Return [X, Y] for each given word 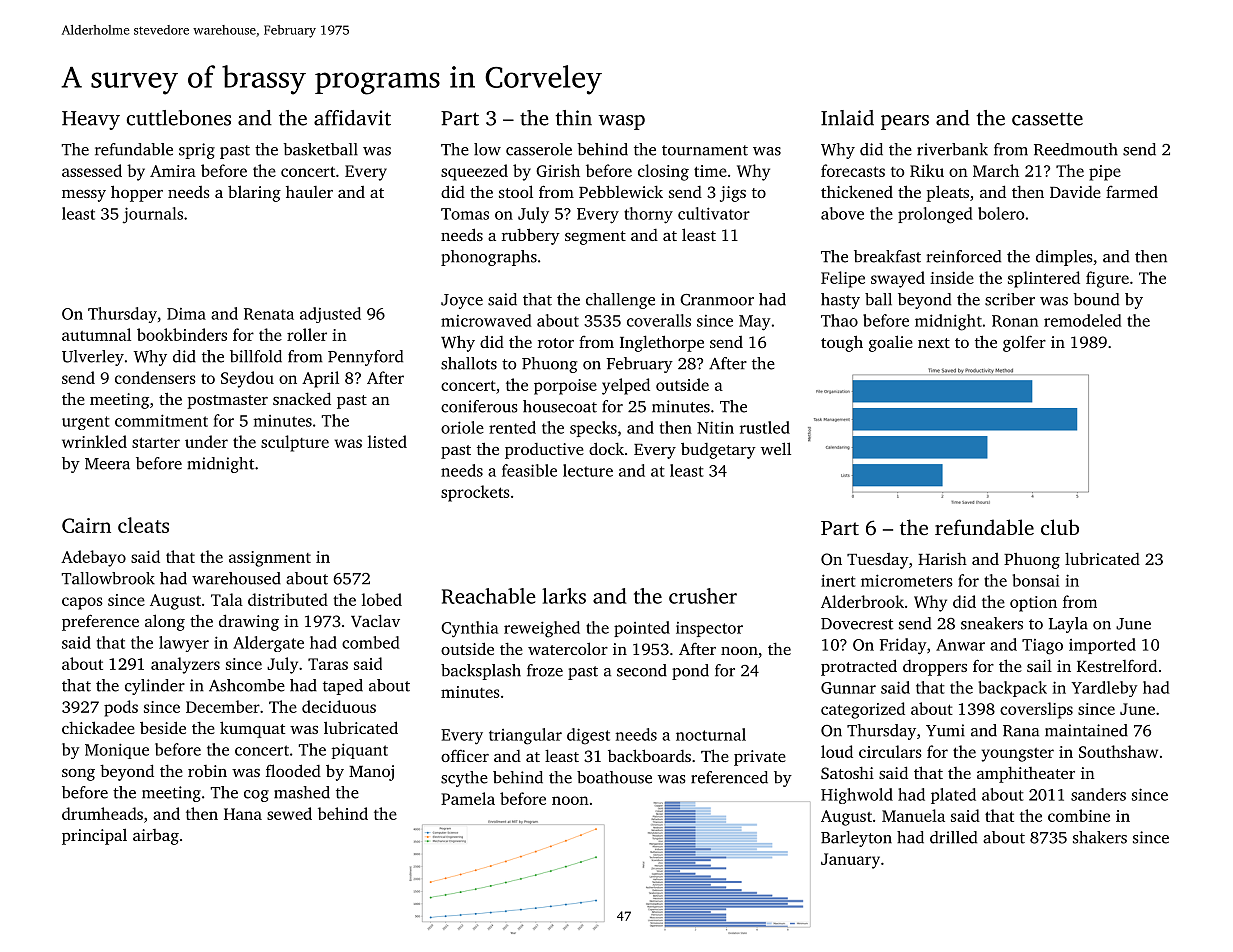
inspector [709, 629]
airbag [156, 837]
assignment [270, 559]
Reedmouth [1076, 149]
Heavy [91, 120]
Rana [1021, 731]
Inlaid [847, 118]
